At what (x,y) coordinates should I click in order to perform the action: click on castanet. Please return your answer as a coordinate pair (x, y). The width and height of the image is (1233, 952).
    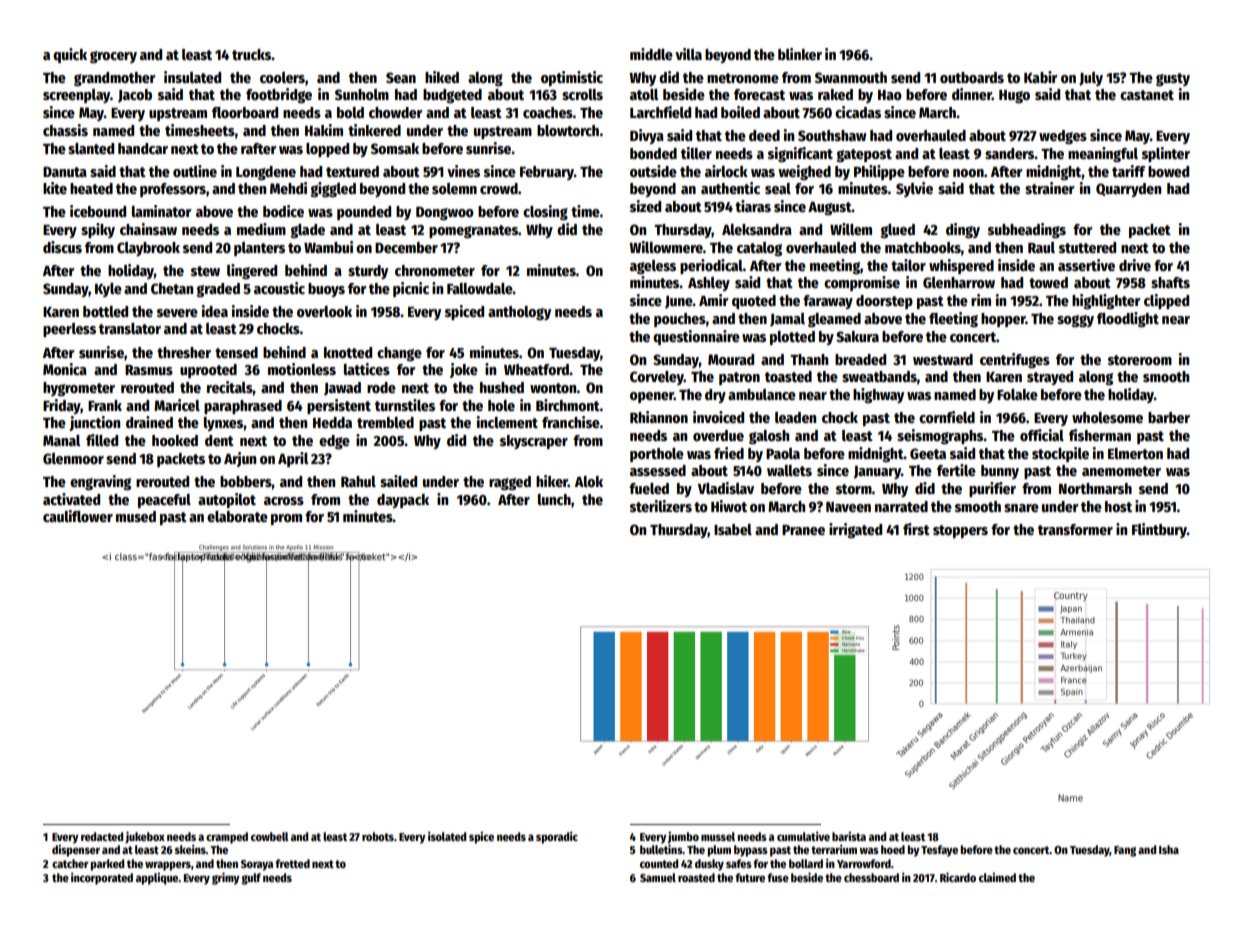
    Looking at the image, I should click on (1147, 95).
